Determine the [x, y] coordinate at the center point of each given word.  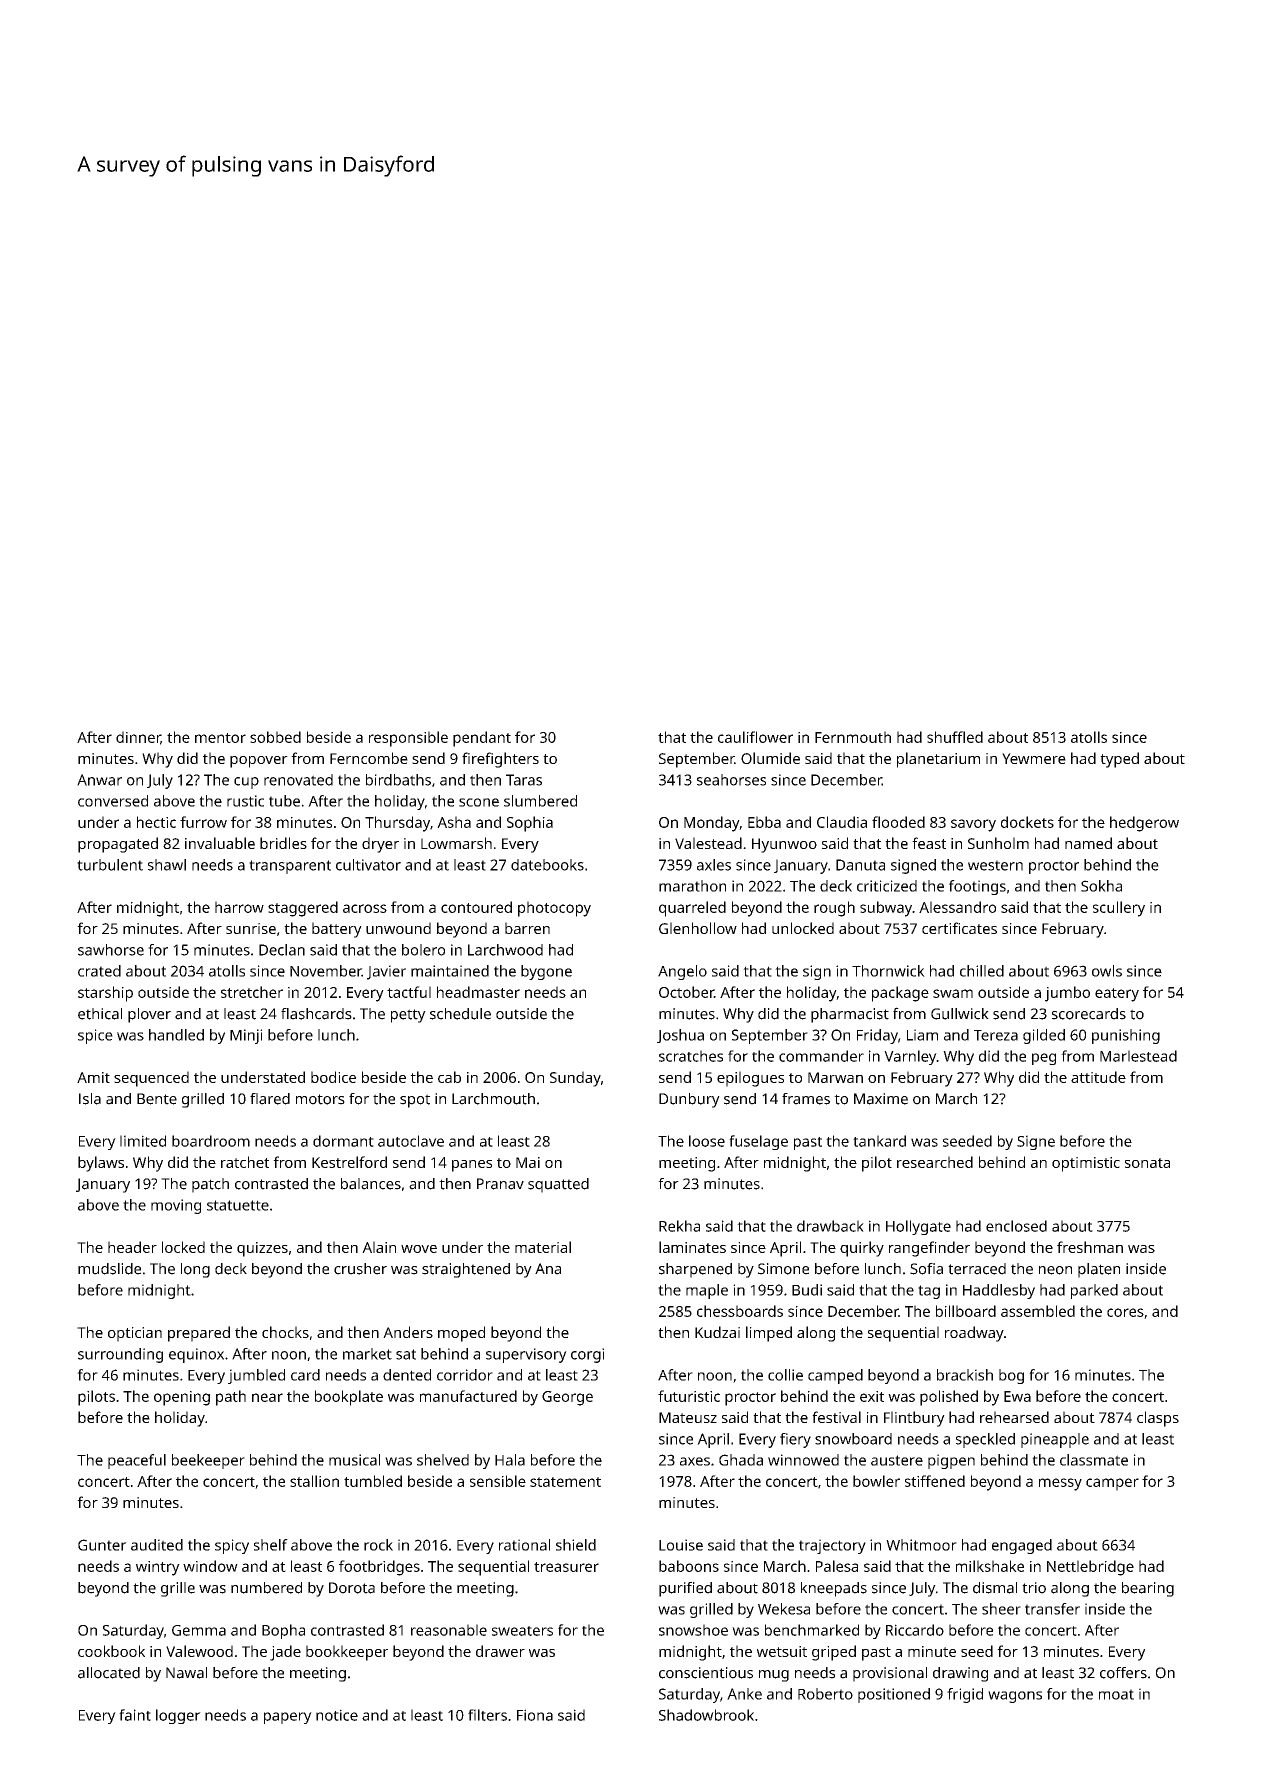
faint [135, 1715]
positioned [894, 1695]
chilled [982, 971]
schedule [460, 1014]
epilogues [750, 1079]
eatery [1117, 995]
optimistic [1086, 1164]
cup [246, 783]
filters [487, 1715]
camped [835, 1376]
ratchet [245, 1162]
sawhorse [111, 950]
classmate [1094, 1460]
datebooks [547, 865]
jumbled [256, 1376]
